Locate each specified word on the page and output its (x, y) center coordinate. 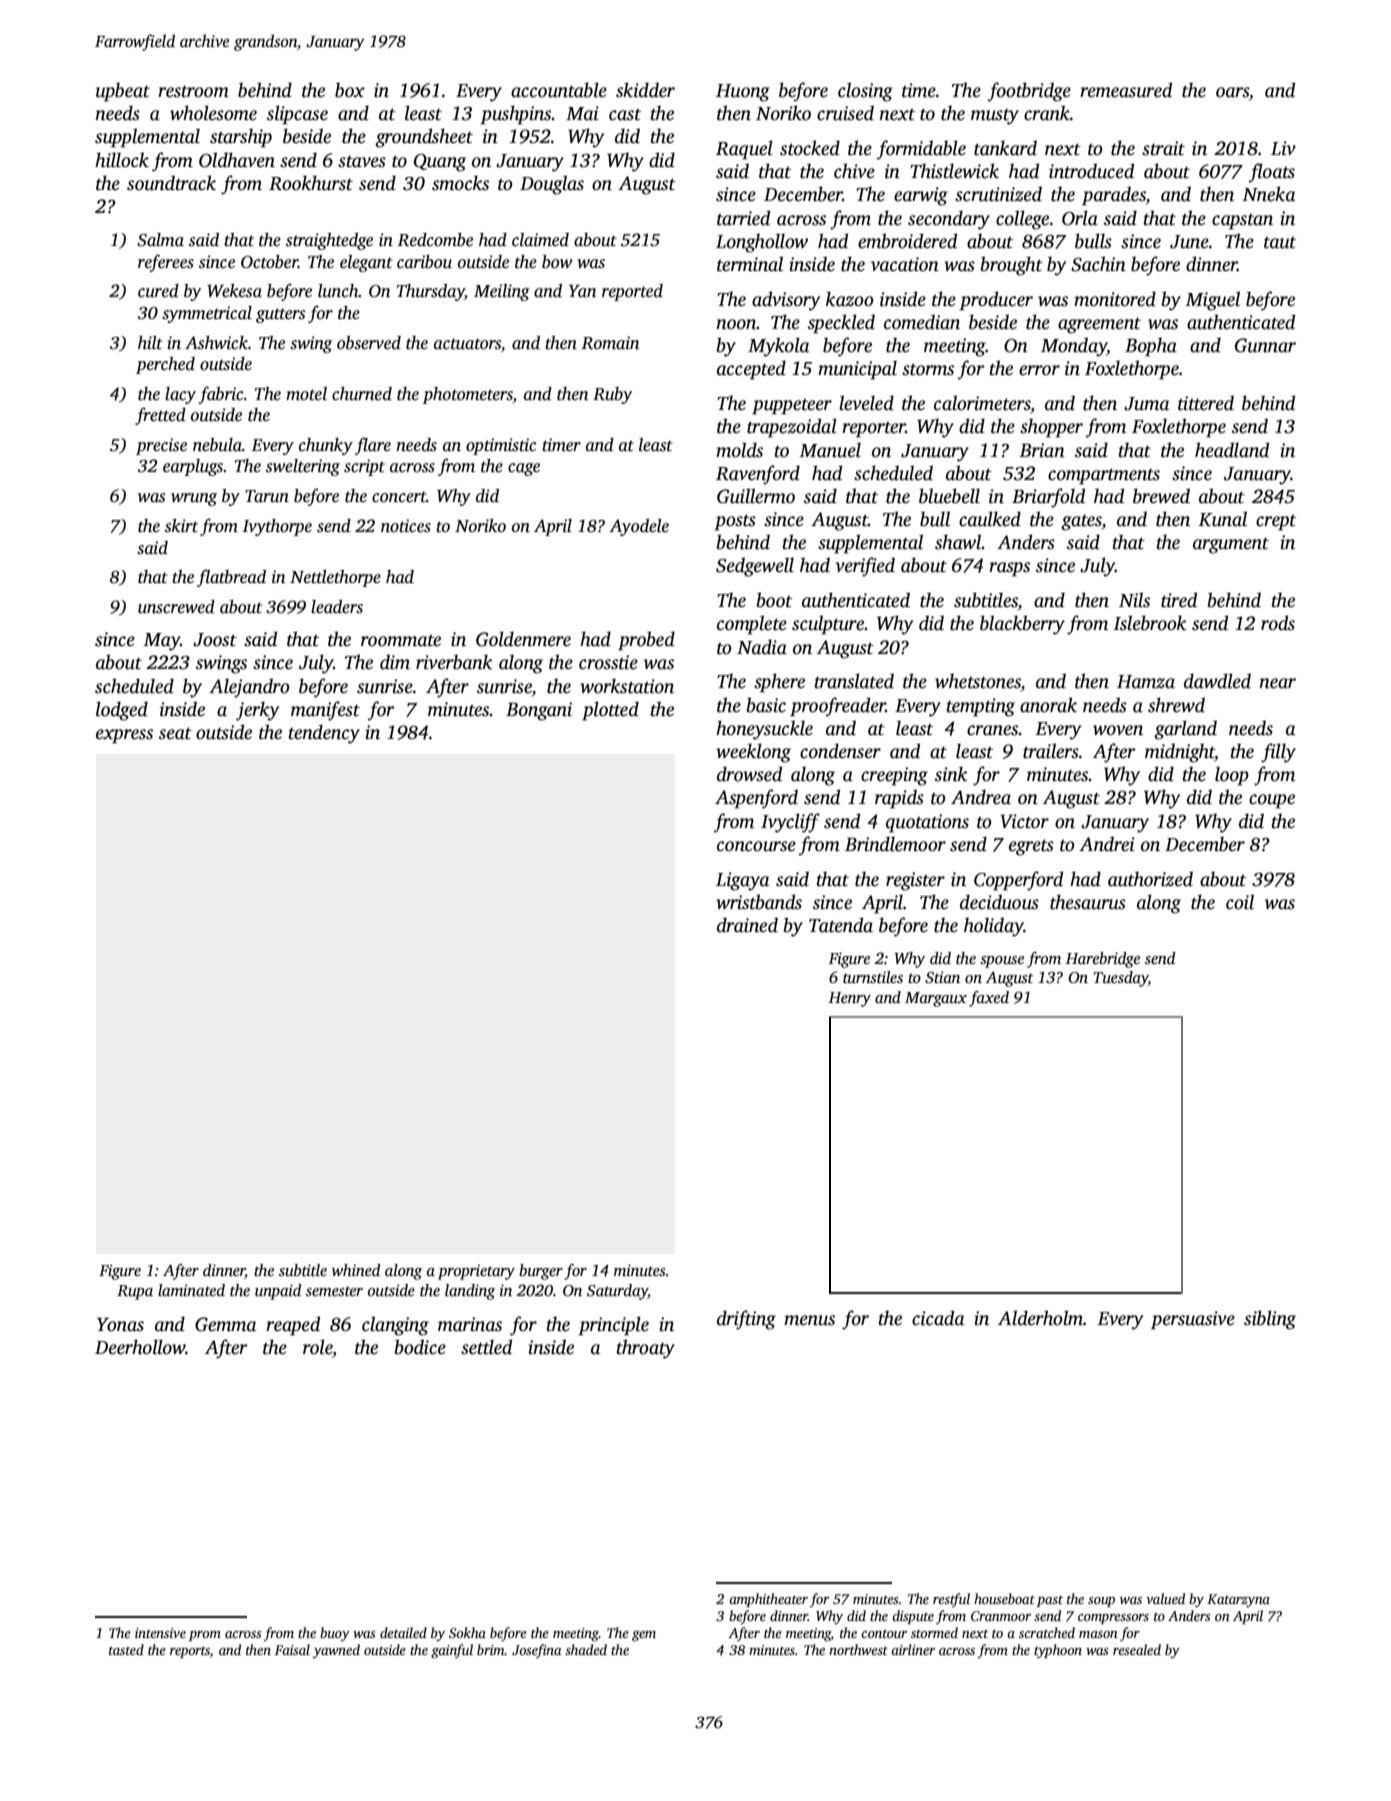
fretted (160, 416)
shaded (586, 1649)
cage (524, 469)
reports (190, 1652)
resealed (1137, 1649)
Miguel (1212, 301)
